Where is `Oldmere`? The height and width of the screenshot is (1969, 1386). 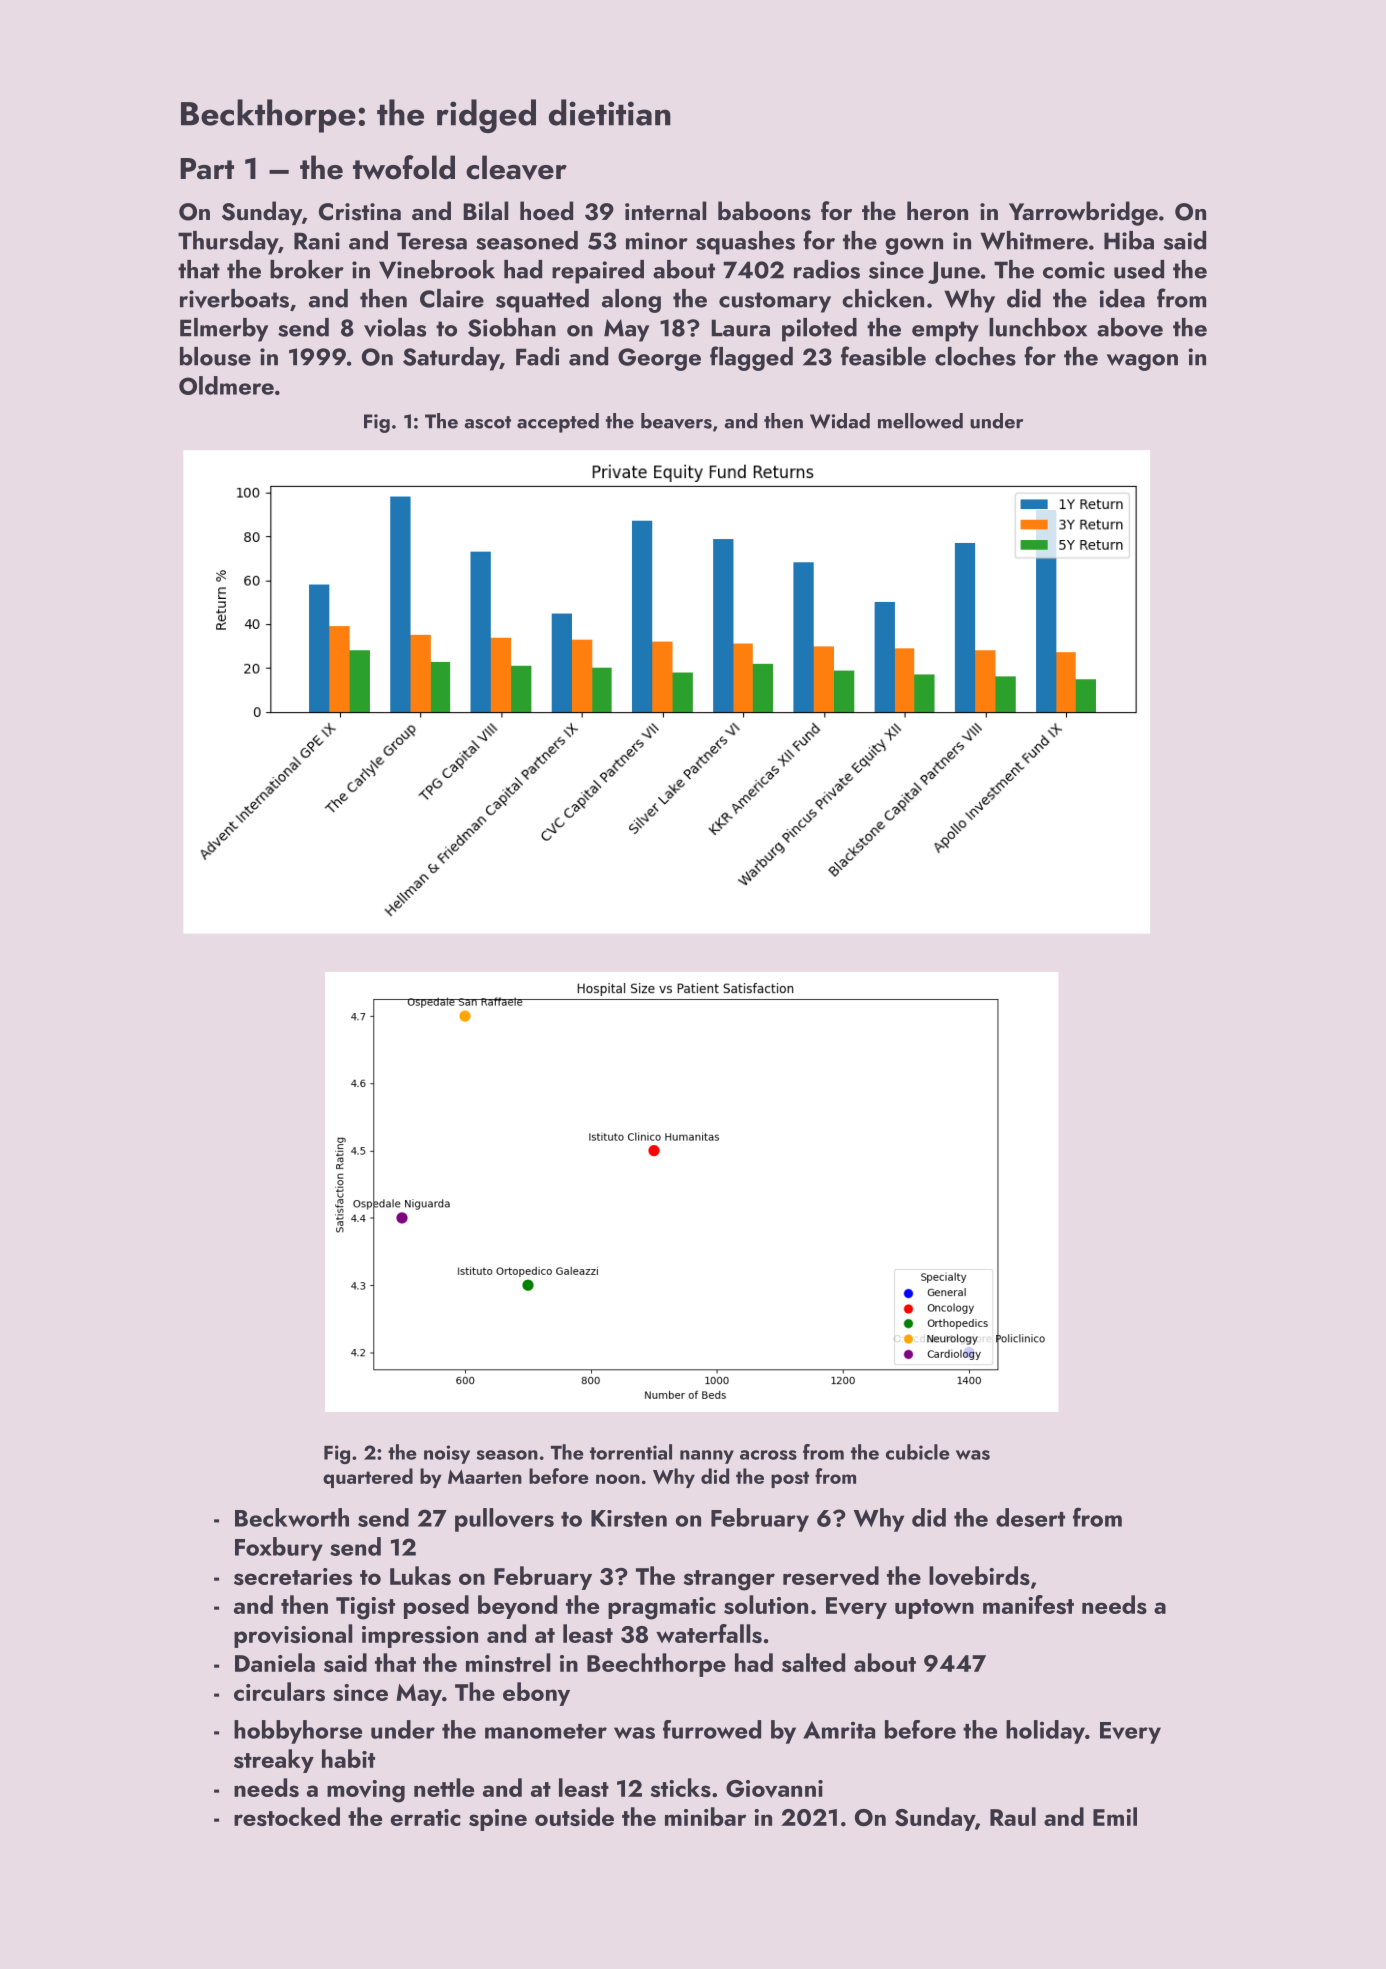
Oldmere is located at coordinates (226, 385).
